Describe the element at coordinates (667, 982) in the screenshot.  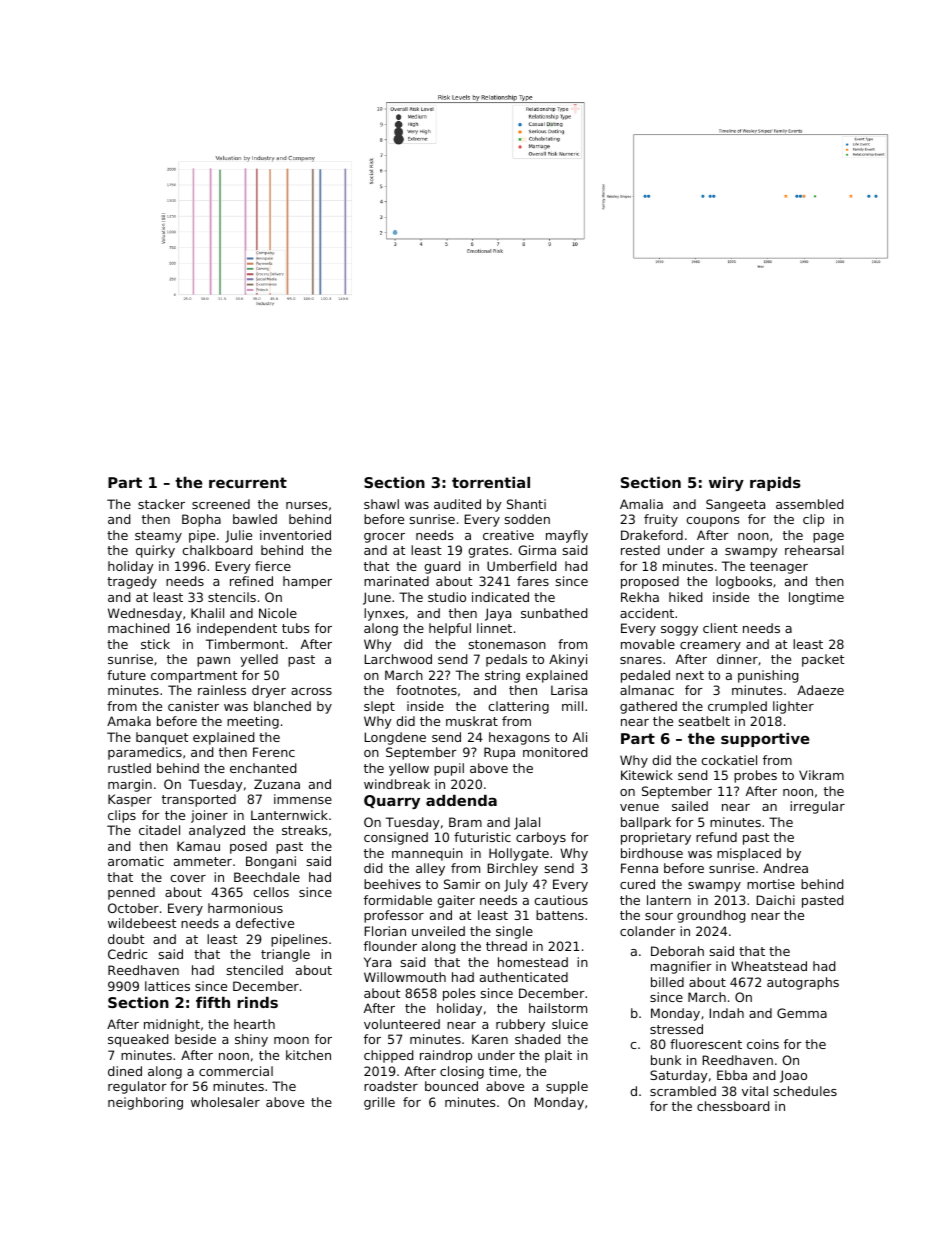
I see `billed` at that location.
